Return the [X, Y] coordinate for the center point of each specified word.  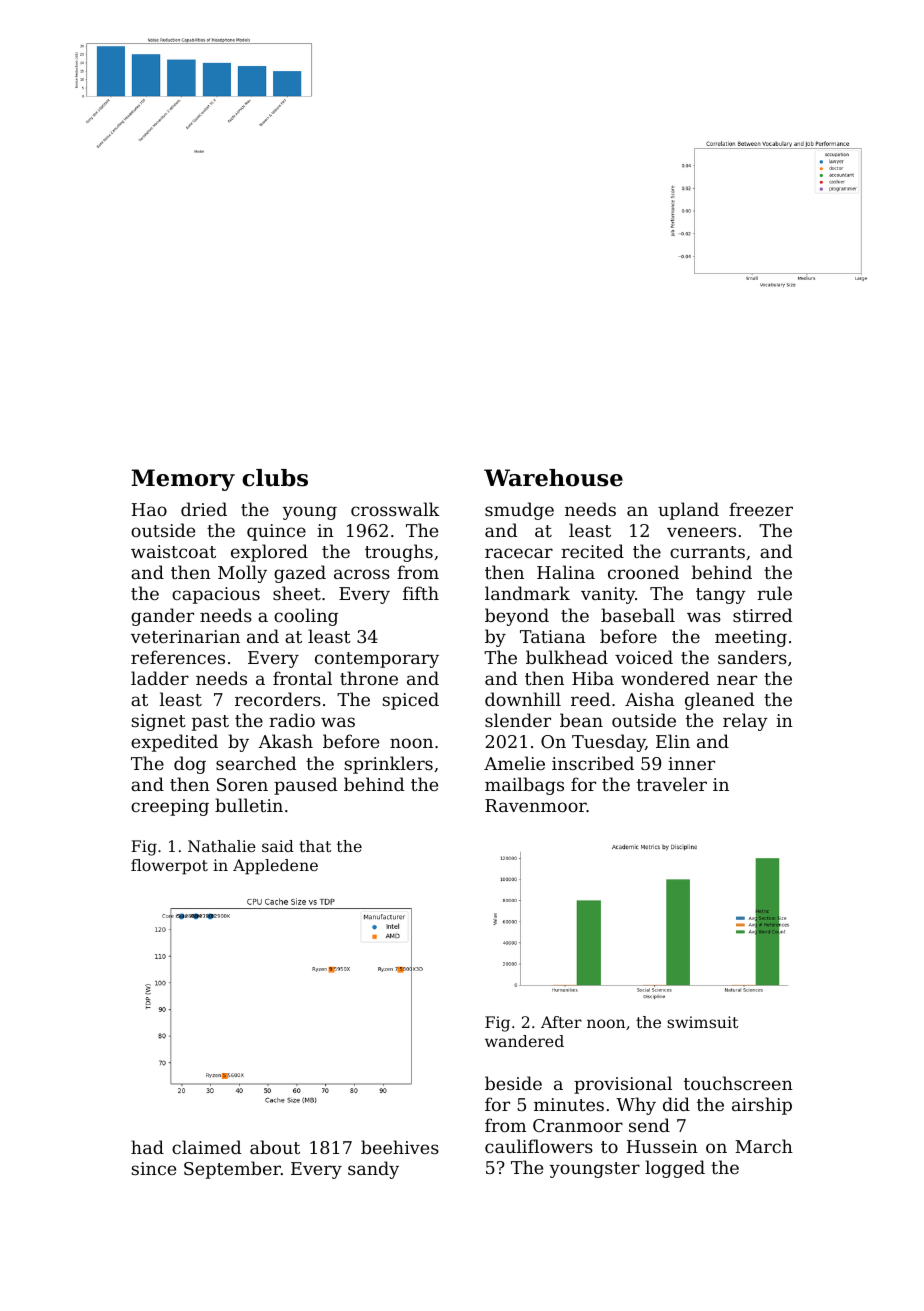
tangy [721, 596]
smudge [519, 511]
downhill [523, 699]
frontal [302, 678]
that [315, 846]
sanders [752, 657]
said [278, 846]
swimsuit [702, 1022]
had [147, 1147]
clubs [275, 478]
